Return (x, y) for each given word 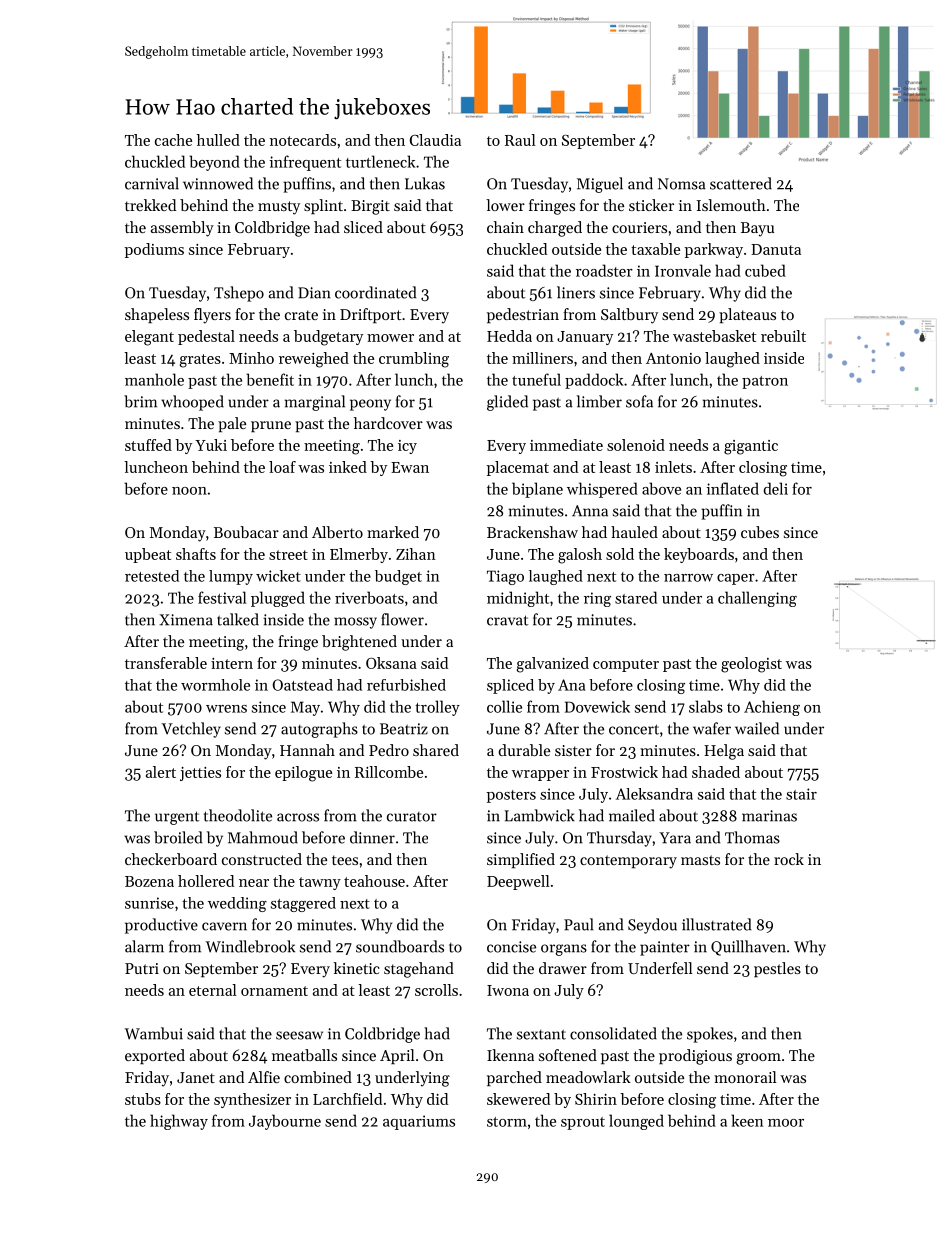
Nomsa (682, 184)
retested (152, 576)
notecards (303, 140)
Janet (196, 1077)
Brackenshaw (532, 532)
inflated (733, 488)
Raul (520, 140)
